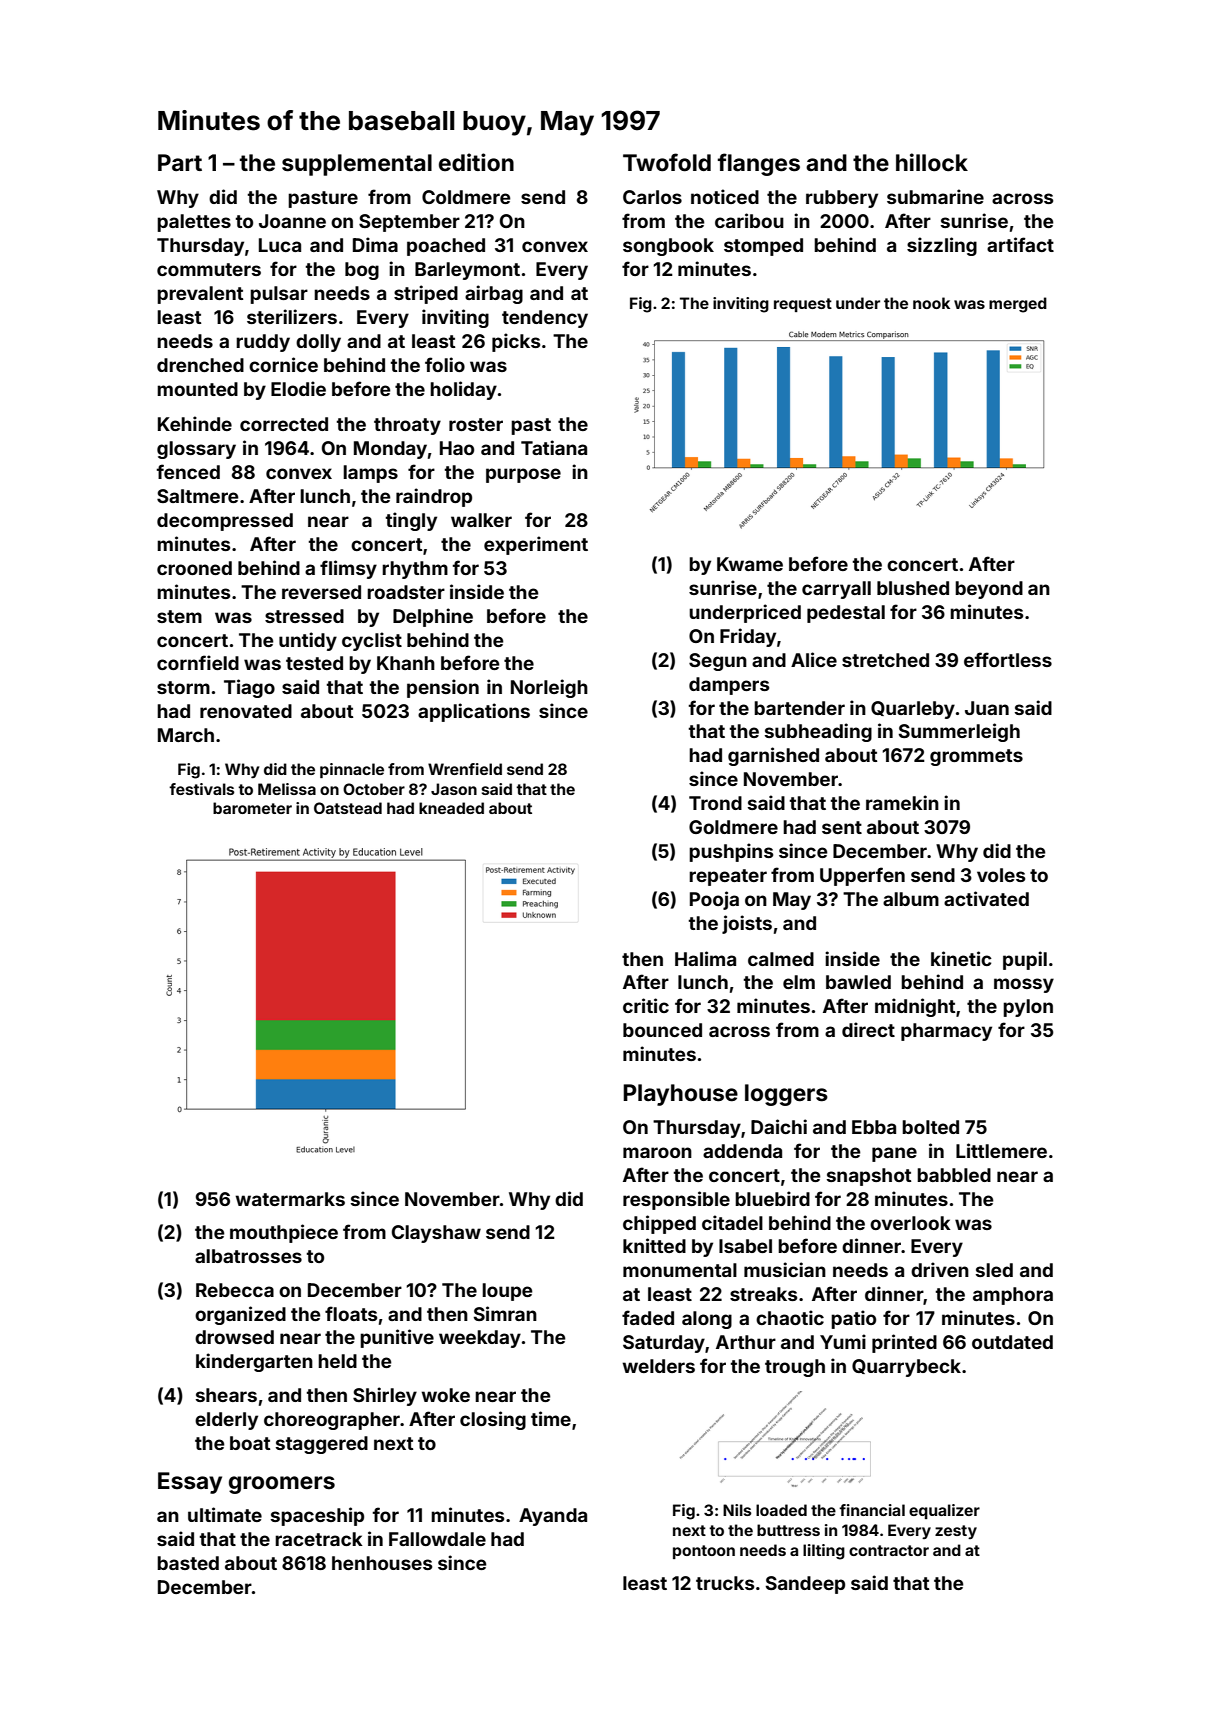  I want to click on voles, so click(1001, 875).
